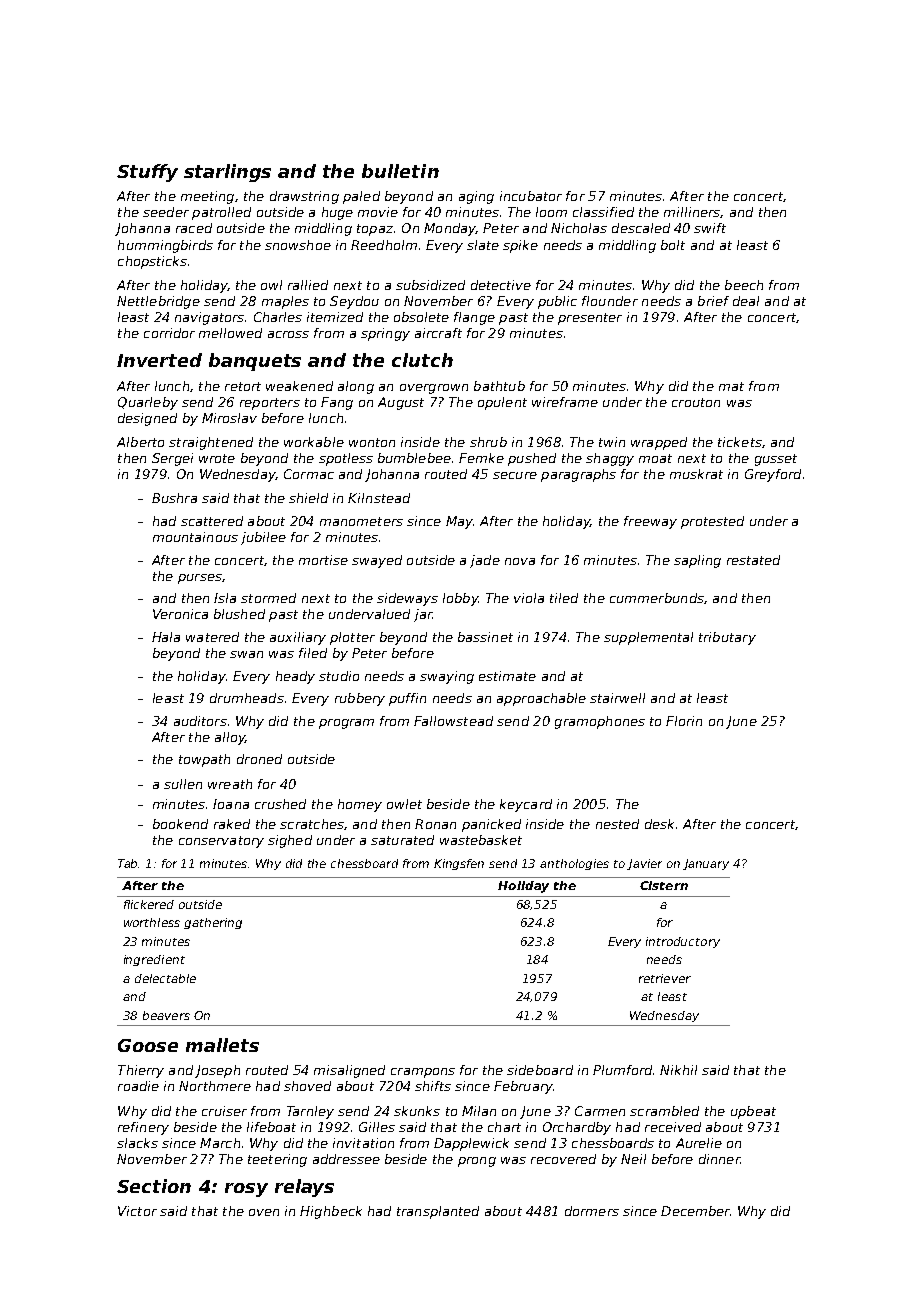  What do you see at coordinates (263, 538) in the document?
I see `jubilee` at bounding box center [263, 538].
